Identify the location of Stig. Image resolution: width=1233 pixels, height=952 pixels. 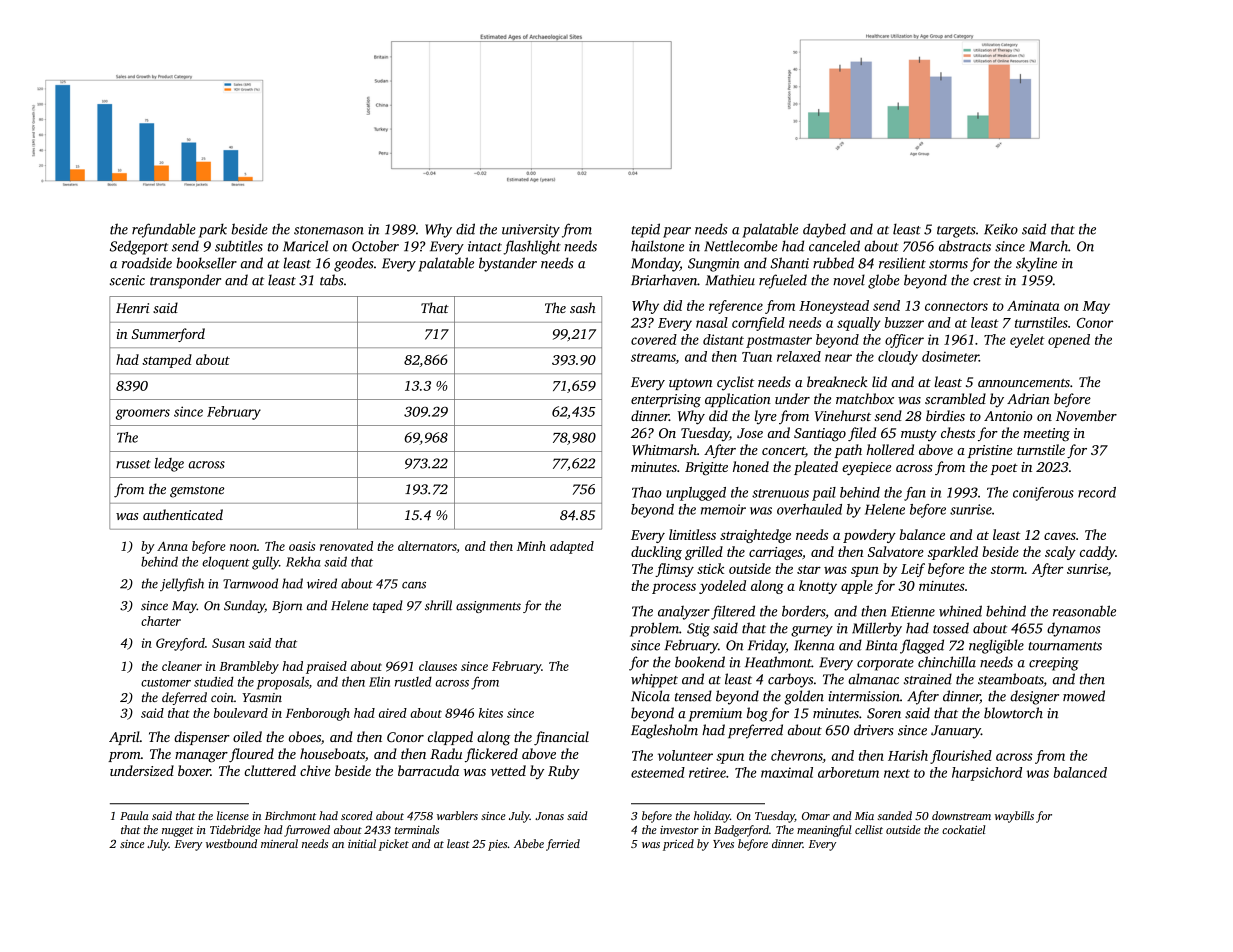
(698, 630).
